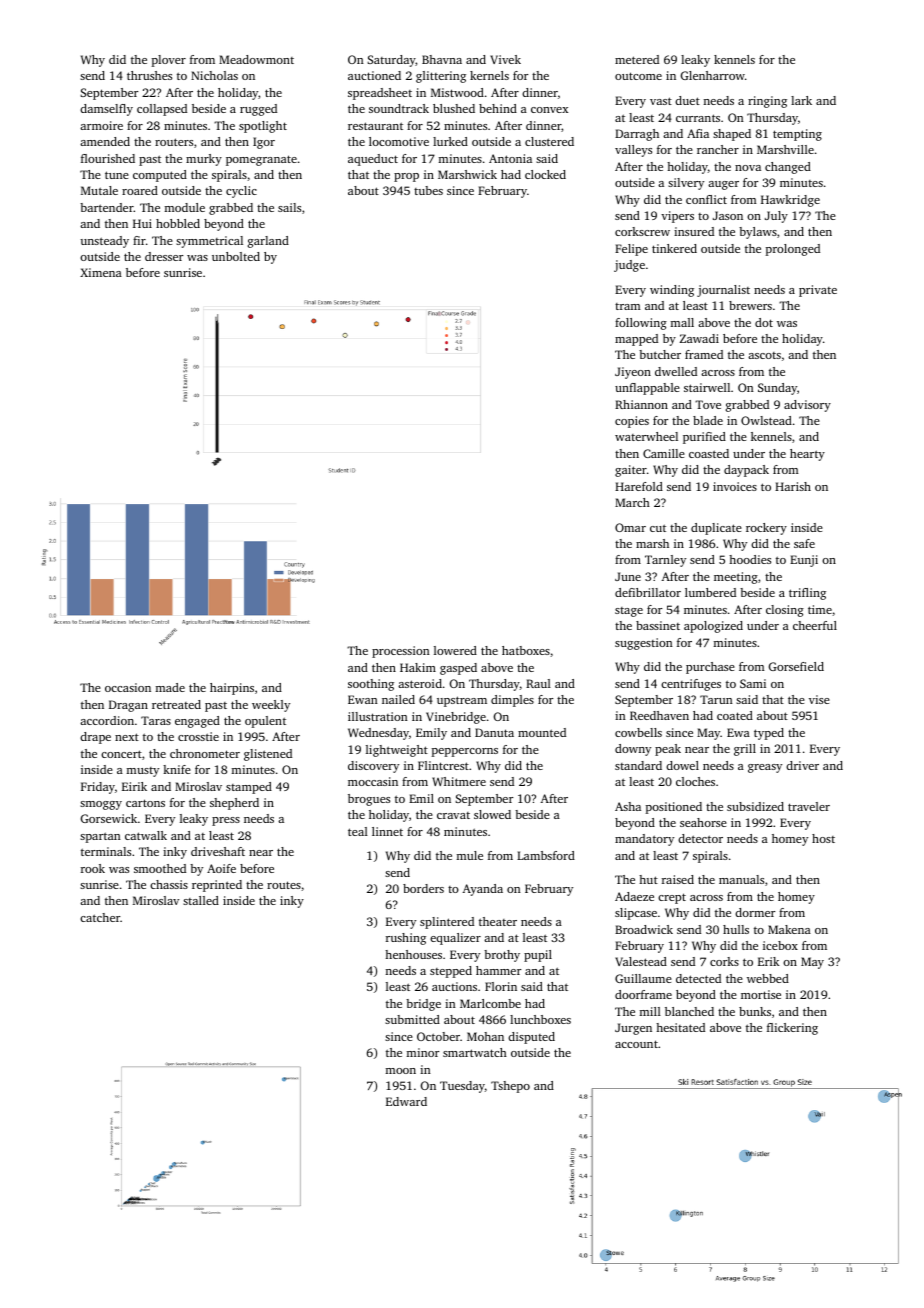 This screenshot has height=1308, width=924. What do you see at coordinates (108, 158) in the screenshot?
I see `flourished` at bounding box center [108, 158].
